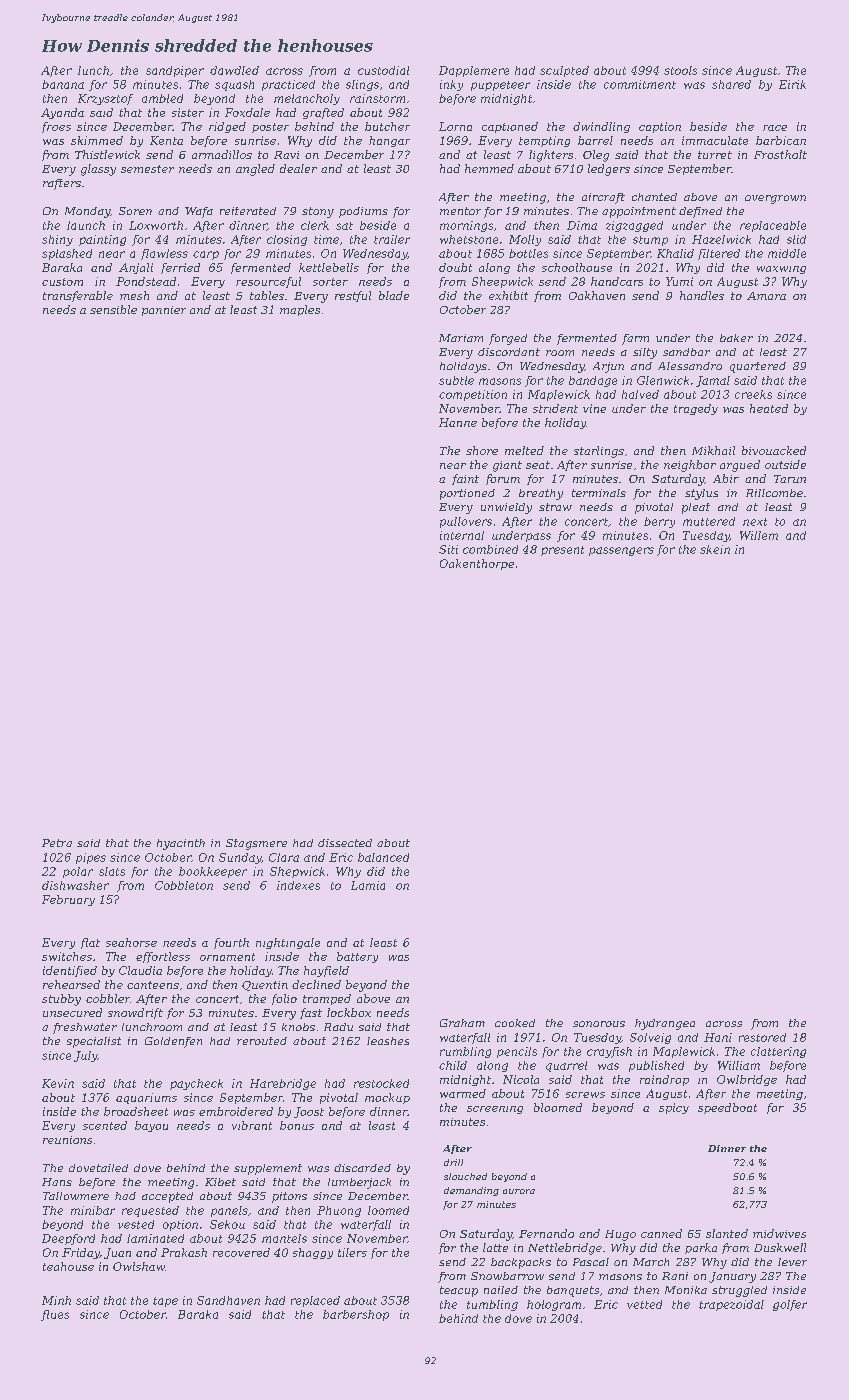  What do you see at coordinates (715, 155) in the image?
I see `turret` at bounding box center [715, 155].
